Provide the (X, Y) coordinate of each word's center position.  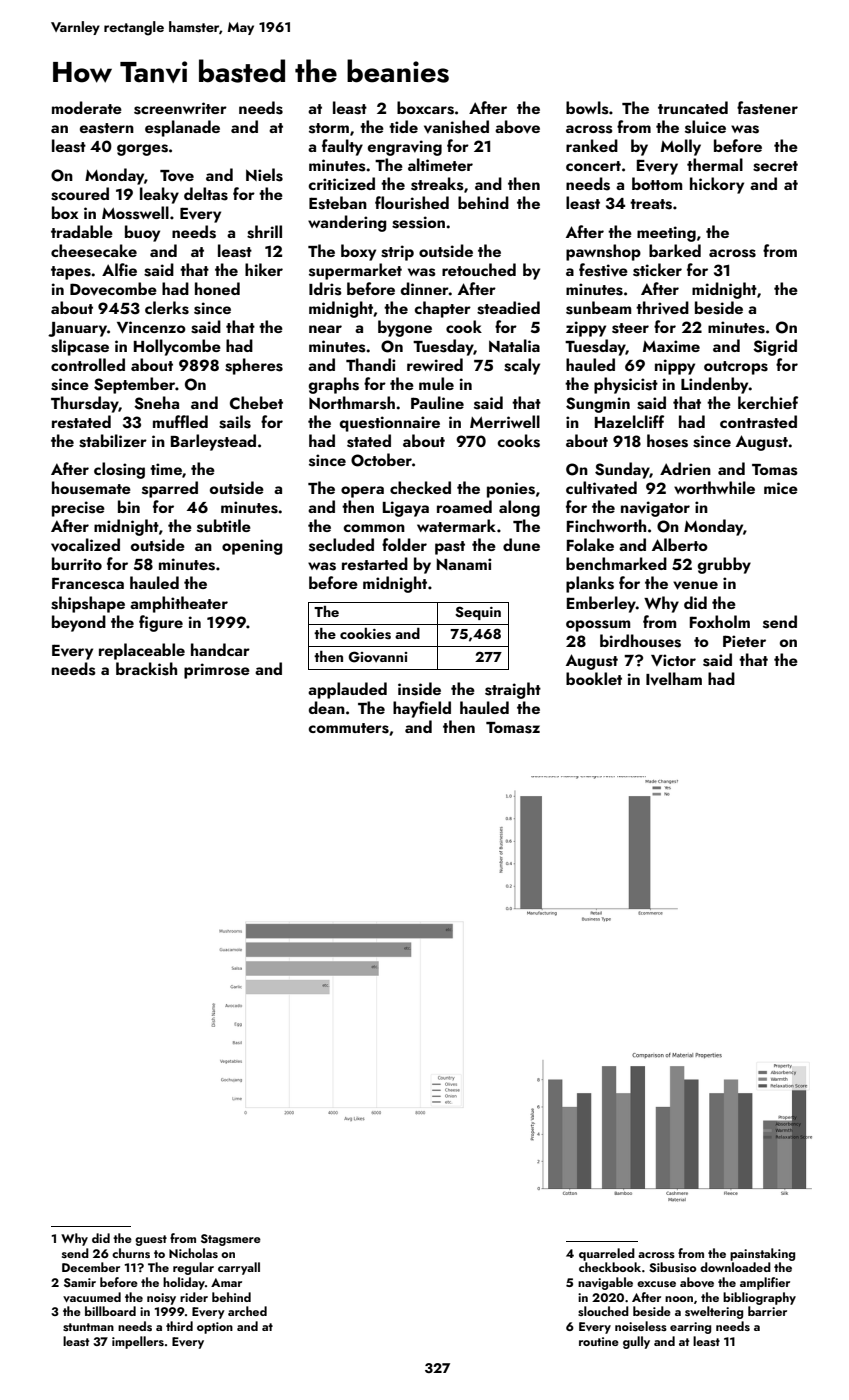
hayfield (422, 709)
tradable (82, 231)
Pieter (744, 641)
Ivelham (674, 679)
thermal (715, 164)
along (519, 508)
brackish (146, 669)
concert (593, 166)
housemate (91, 488)
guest (151, 1240)
